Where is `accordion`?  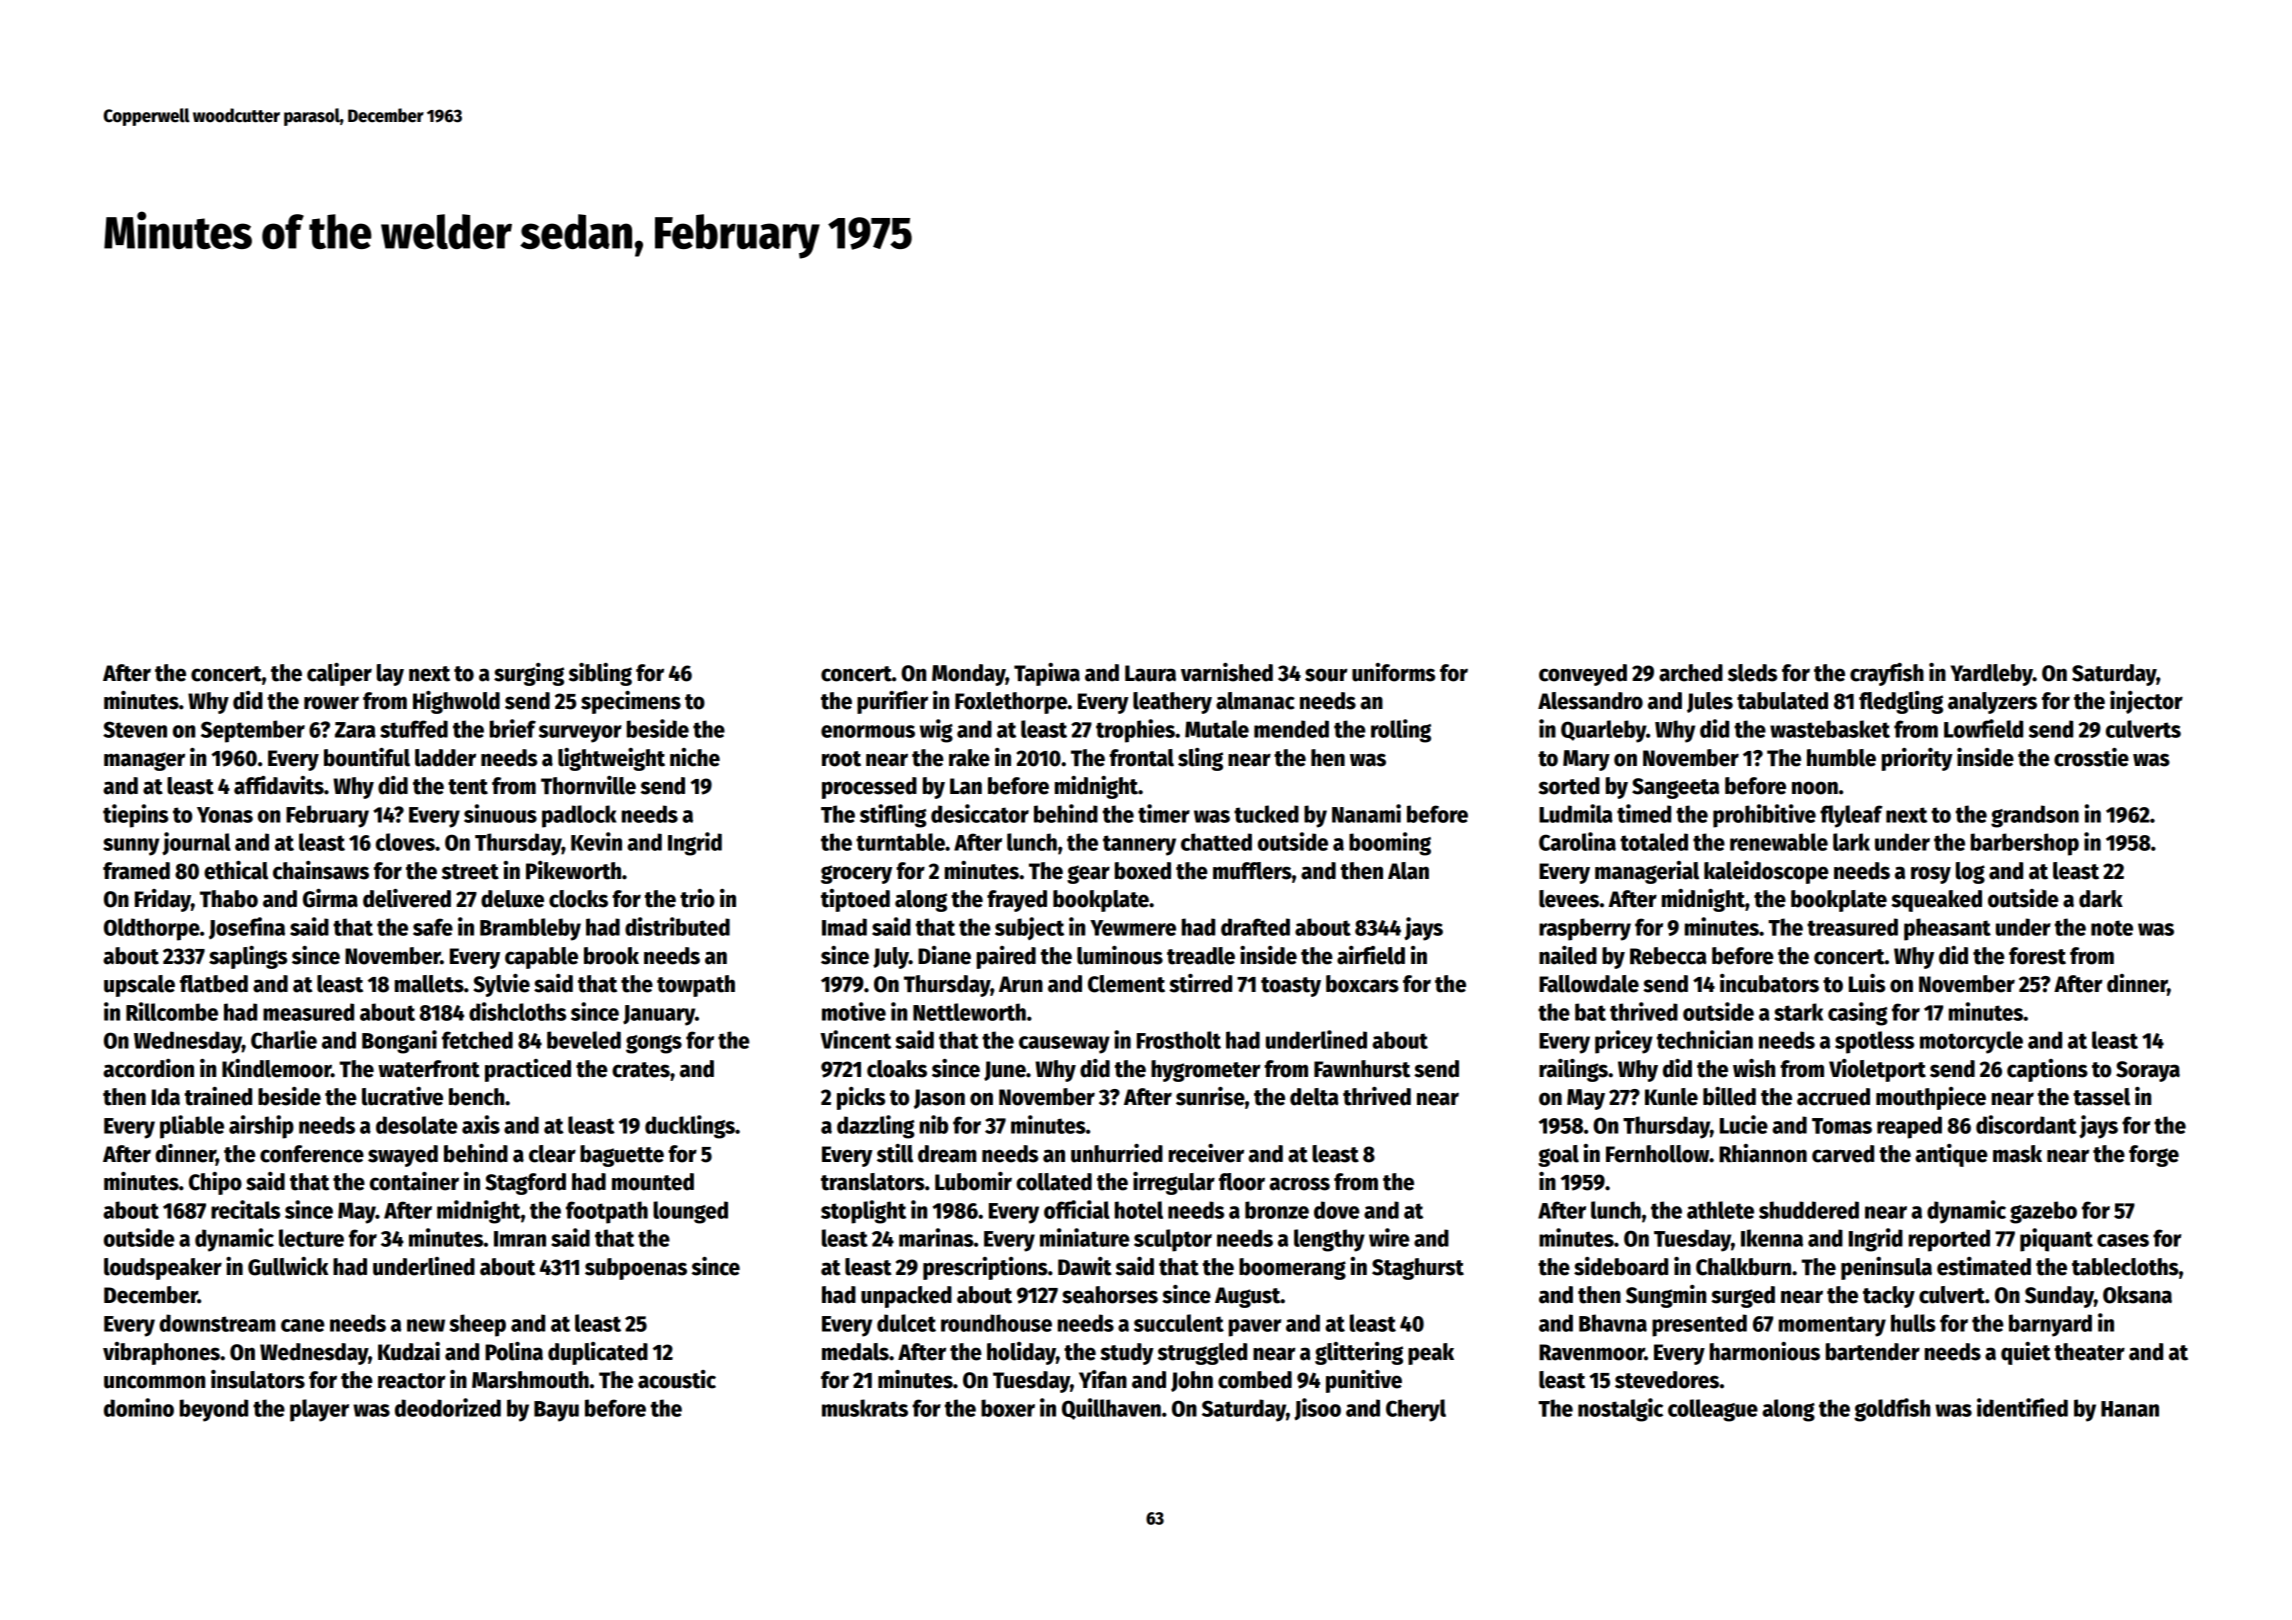
accordion is located at coordinates (148, 1068).
